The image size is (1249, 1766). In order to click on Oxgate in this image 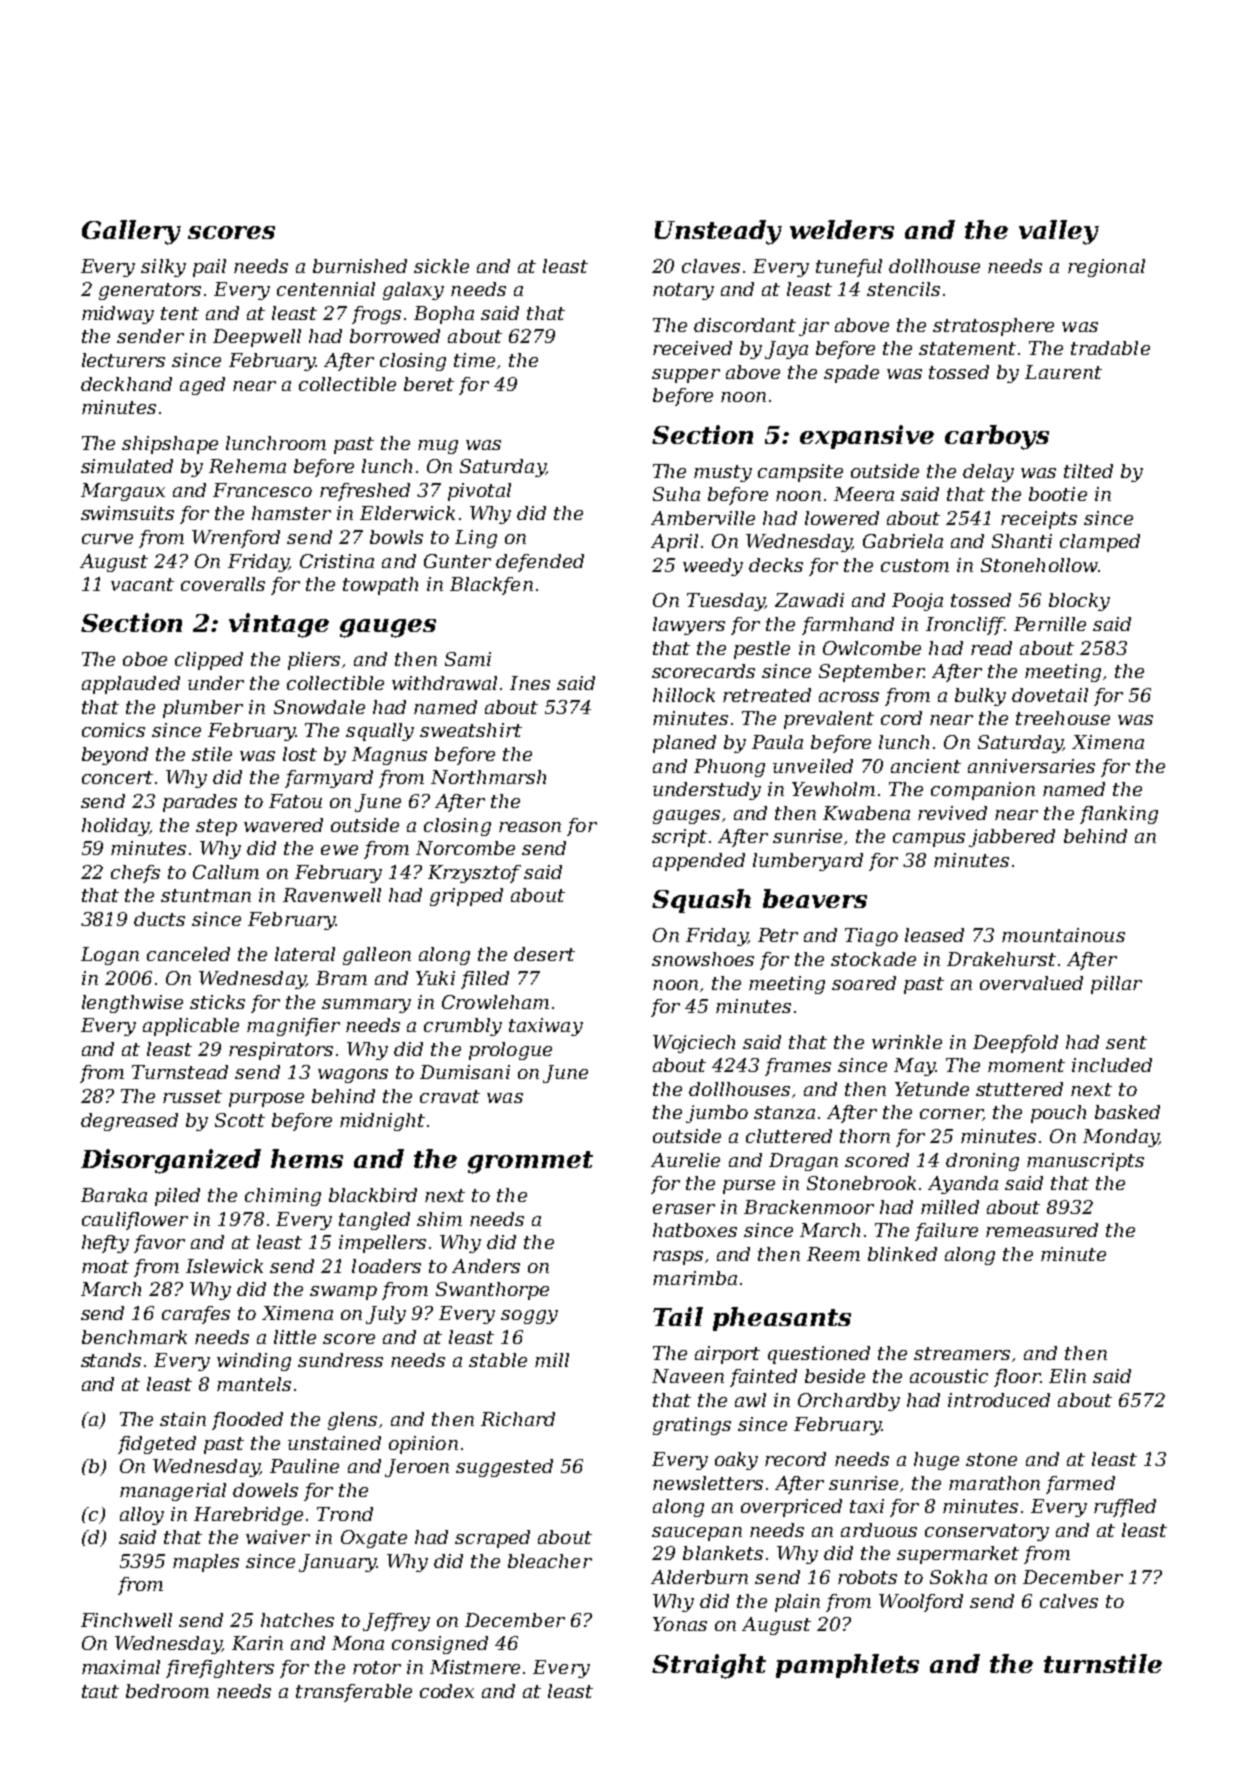, I will do `click(374, 1539)`.
